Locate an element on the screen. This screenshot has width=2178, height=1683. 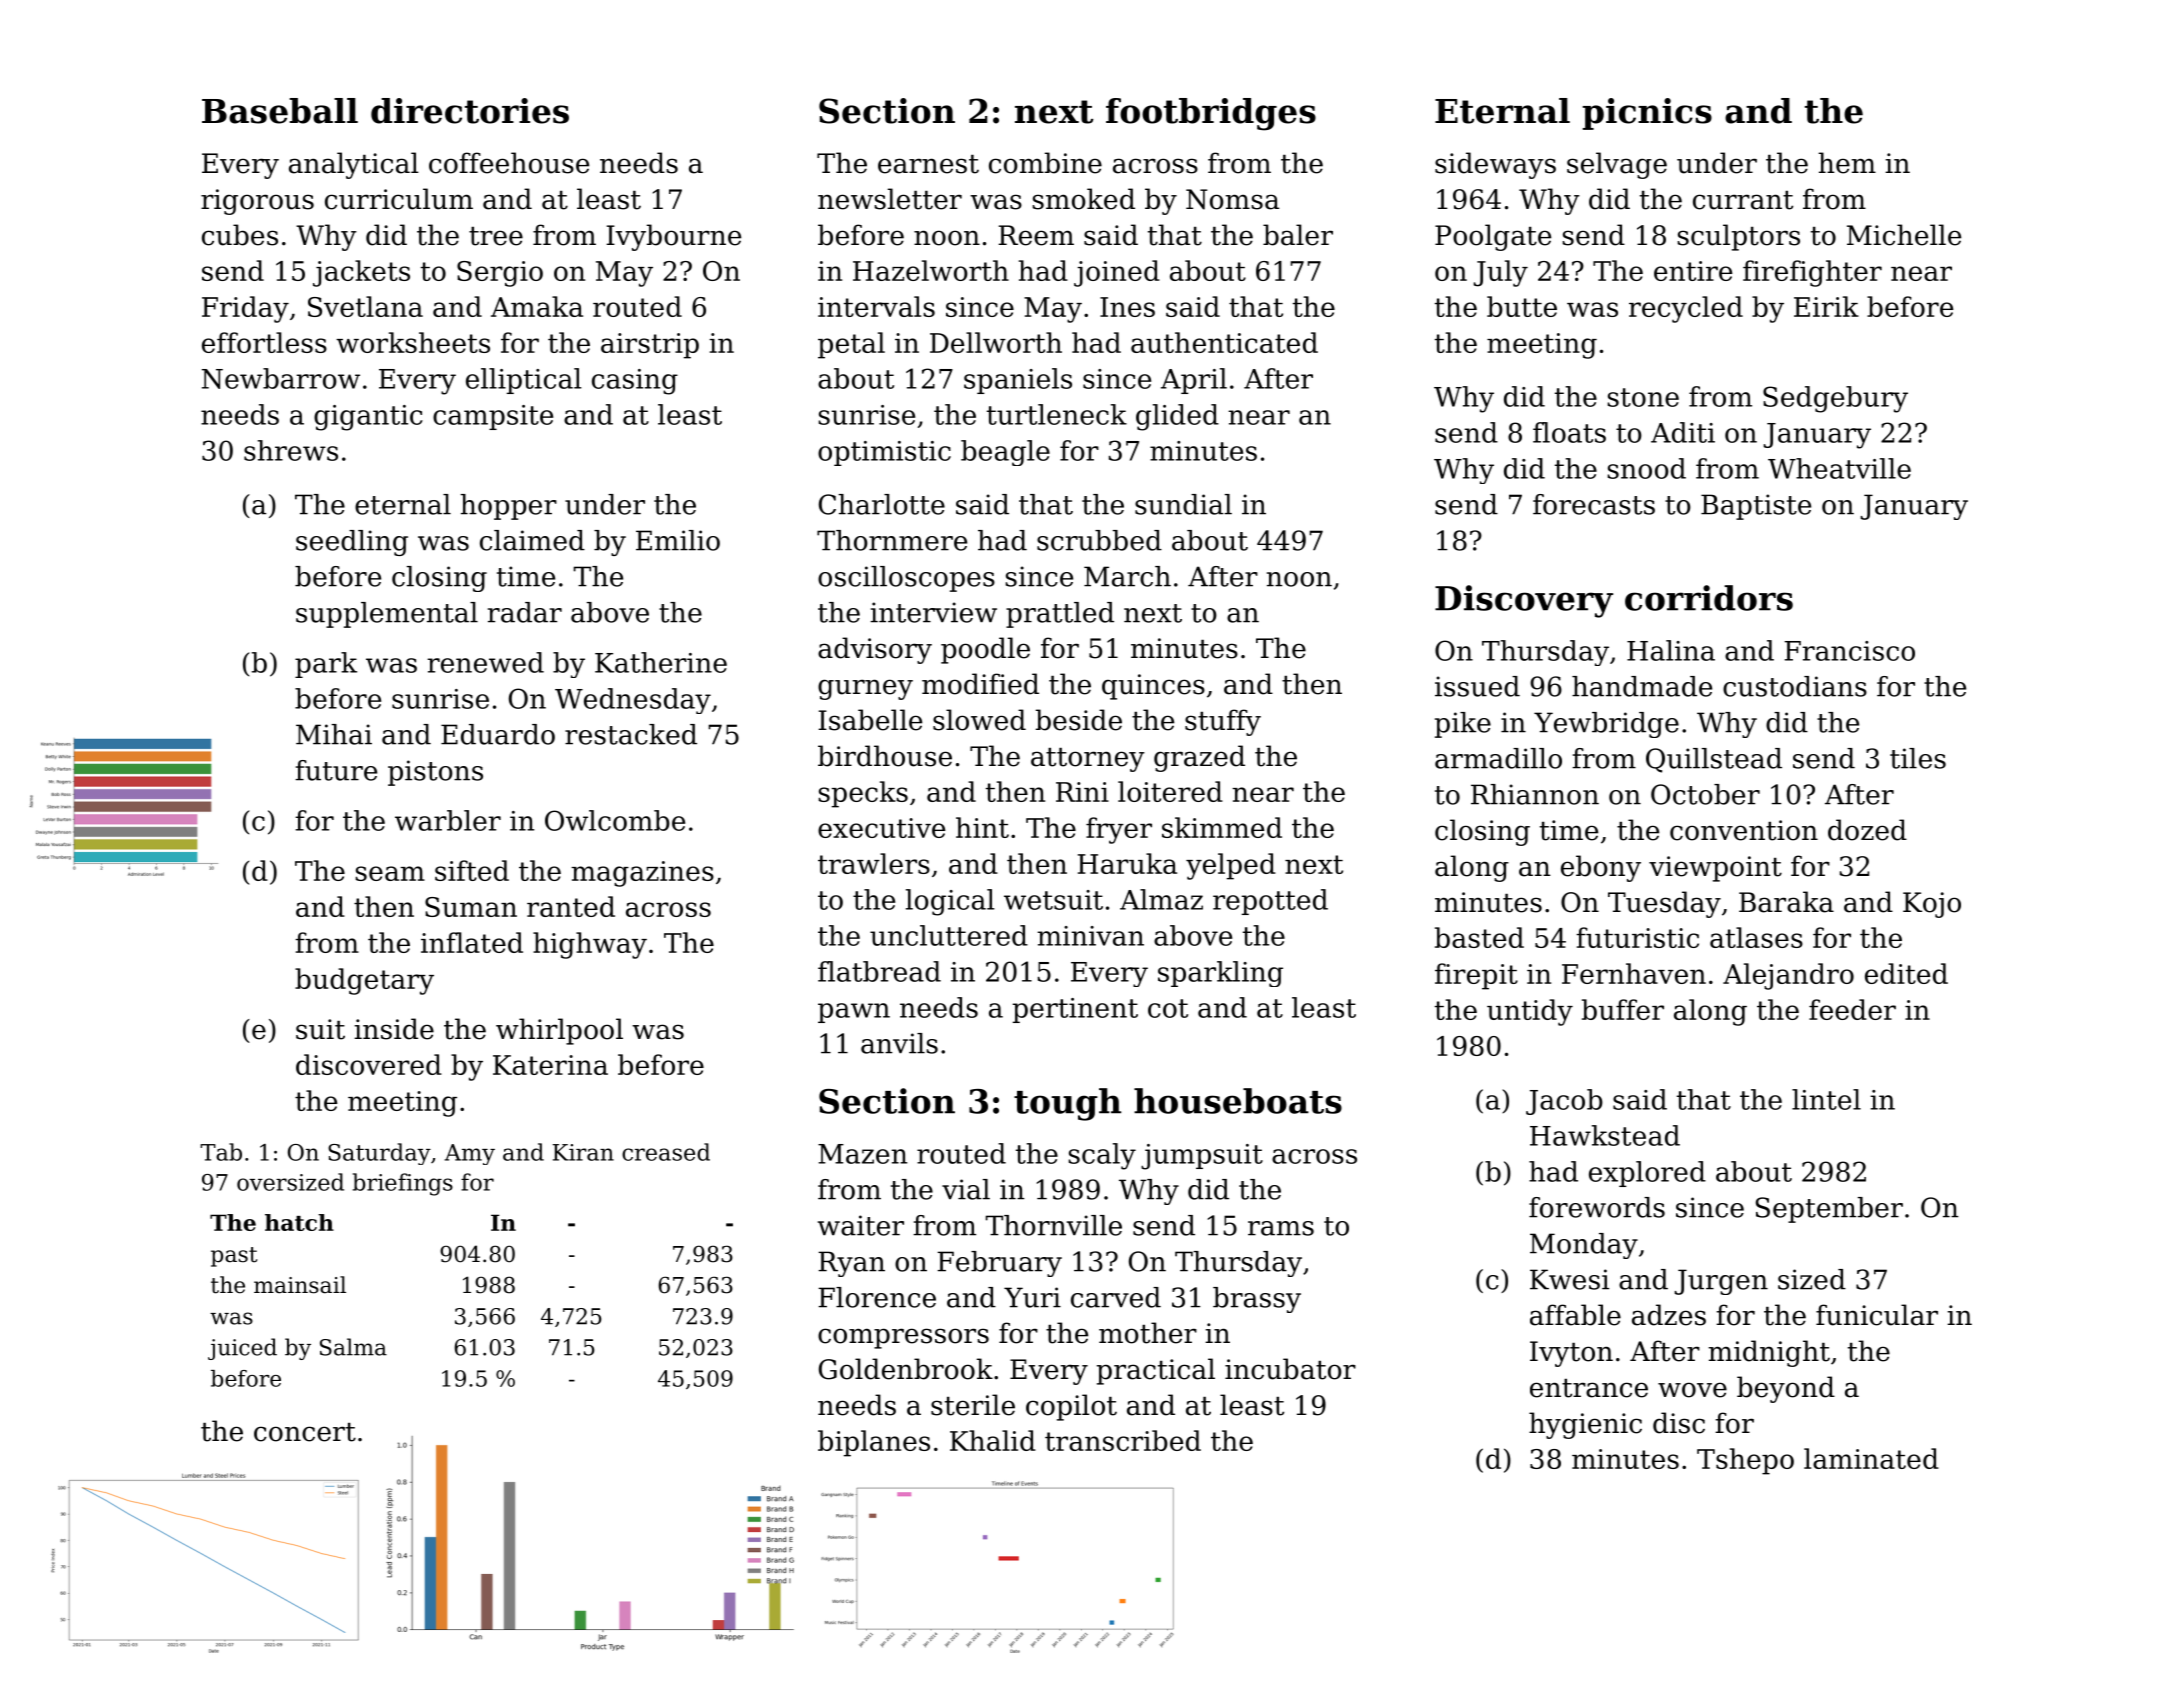
advisory is located at coordinates (875, 650).
